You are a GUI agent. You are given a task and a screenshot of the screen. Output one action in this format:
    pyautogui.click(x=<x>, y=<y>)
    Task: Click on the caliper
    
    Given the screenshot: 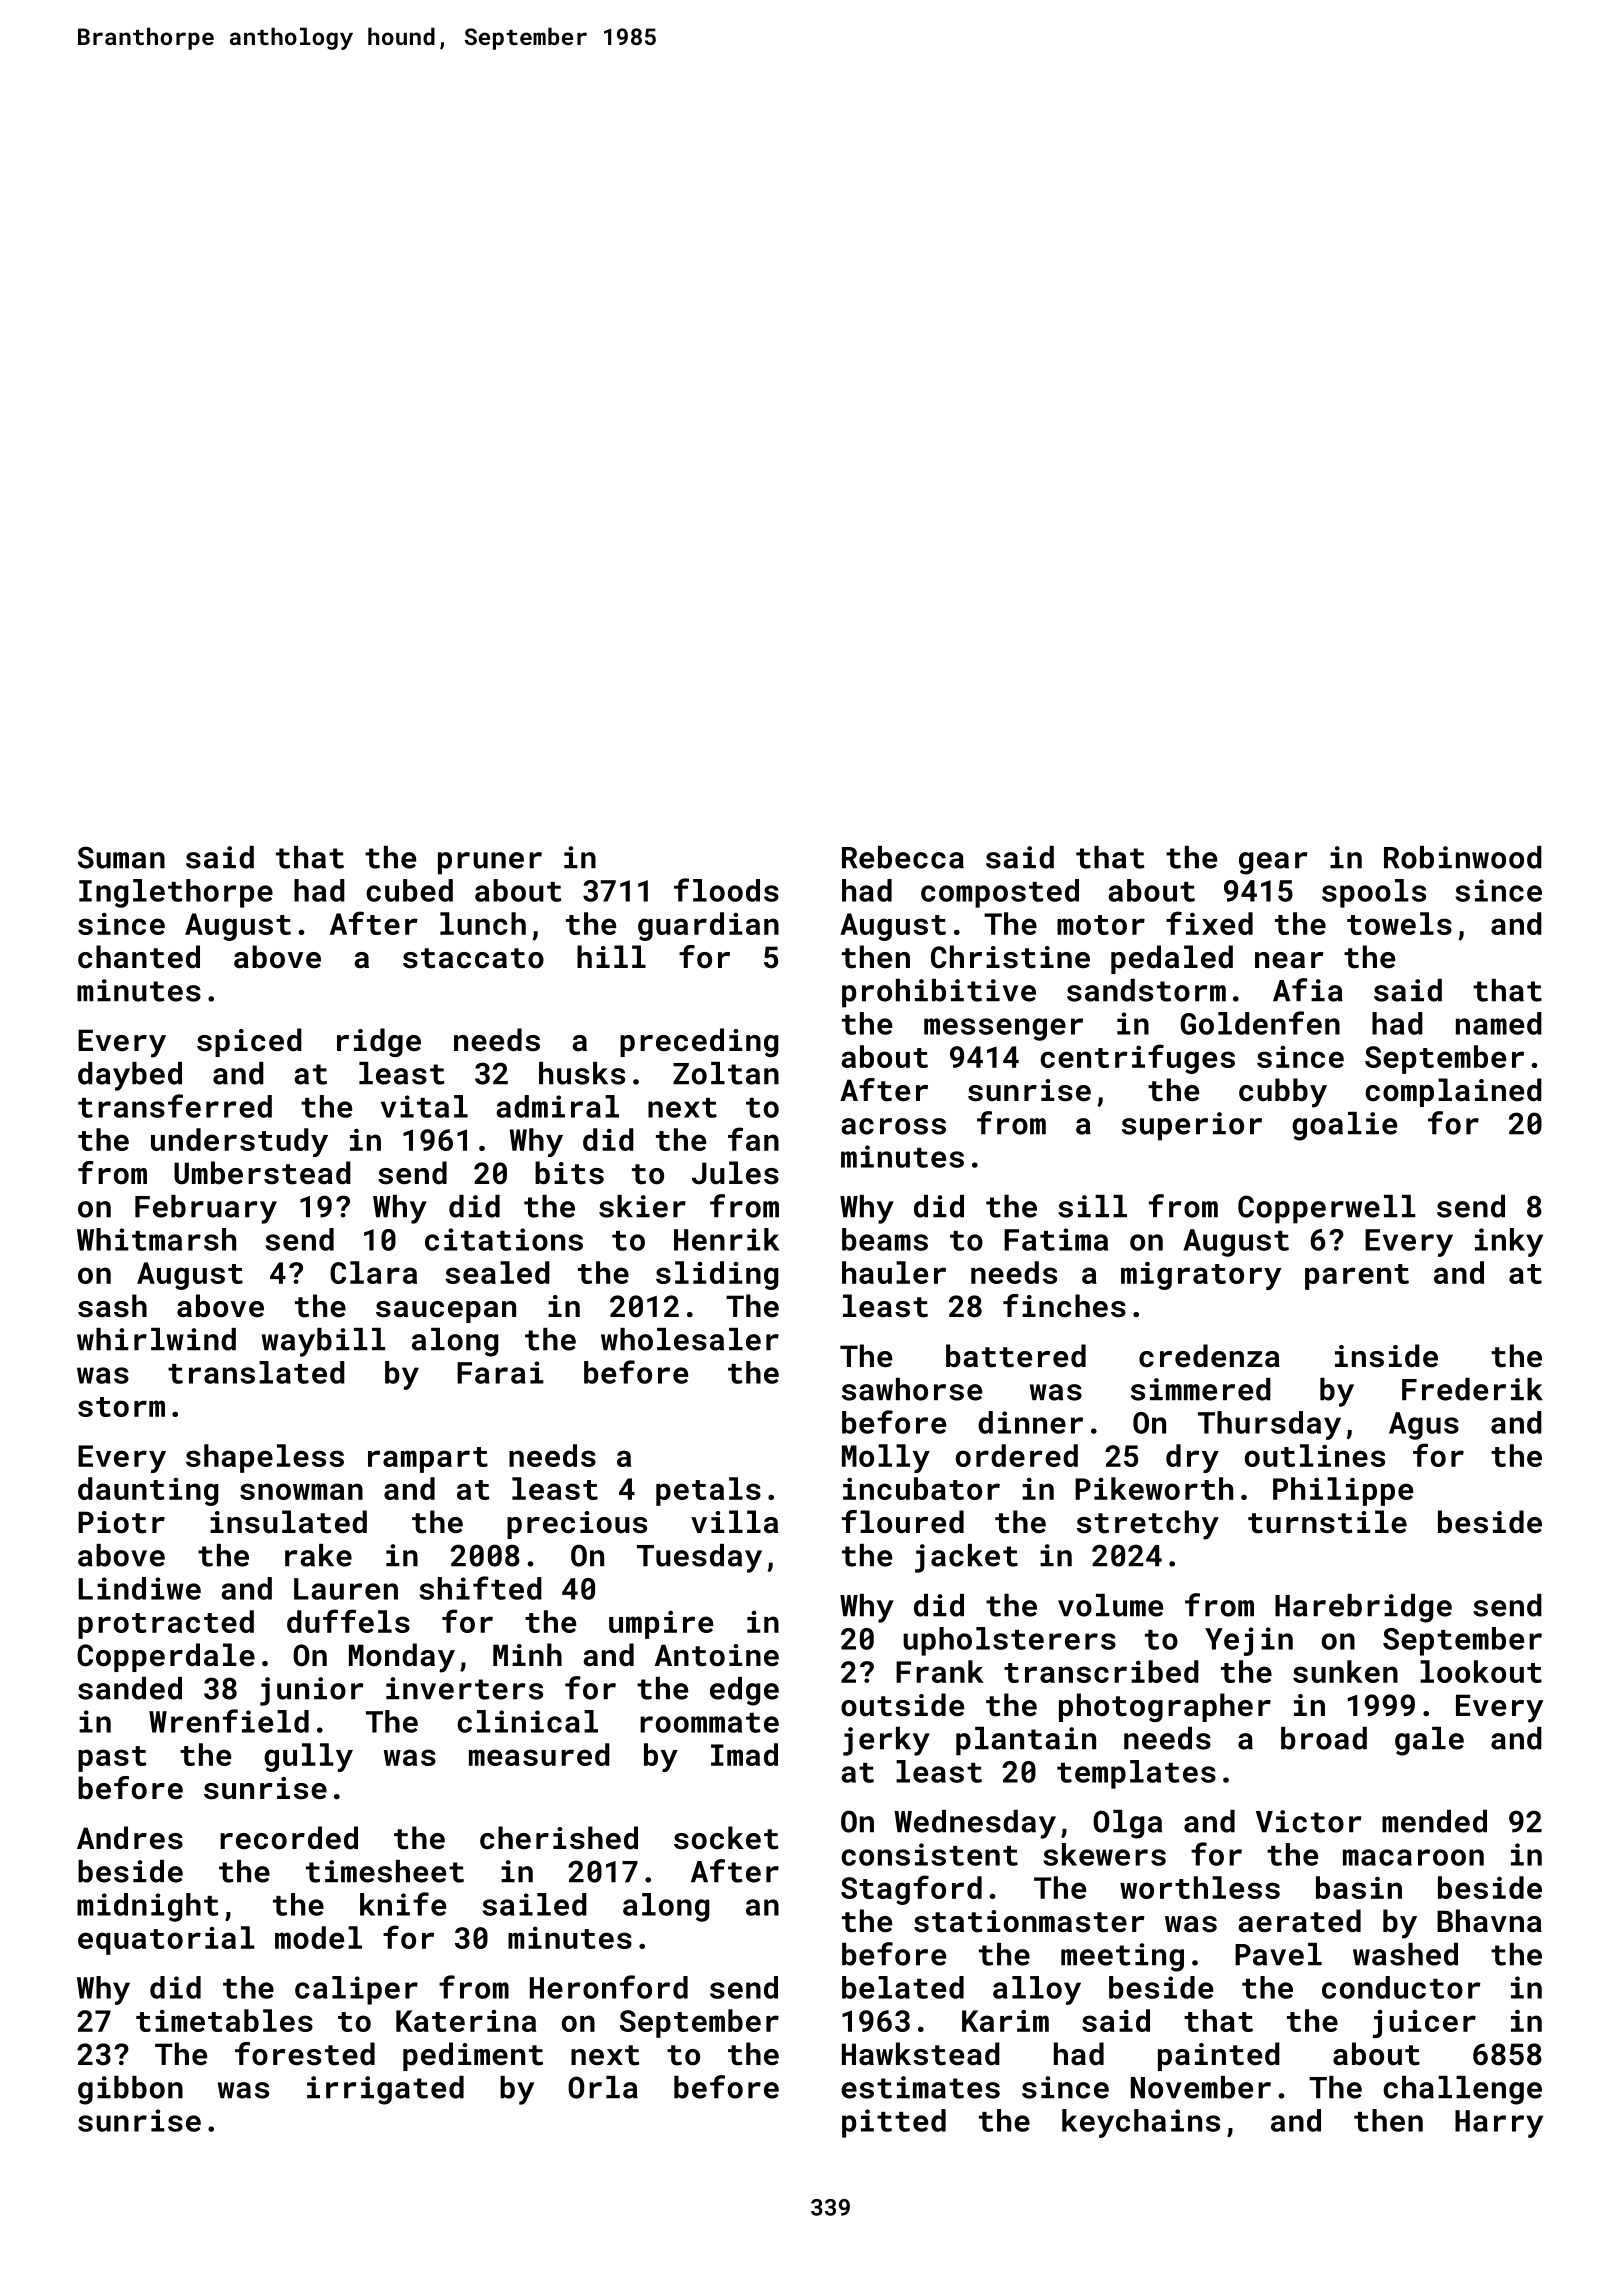 What is the action you would take?
    pyautogui.click(x=356, y=1990)
